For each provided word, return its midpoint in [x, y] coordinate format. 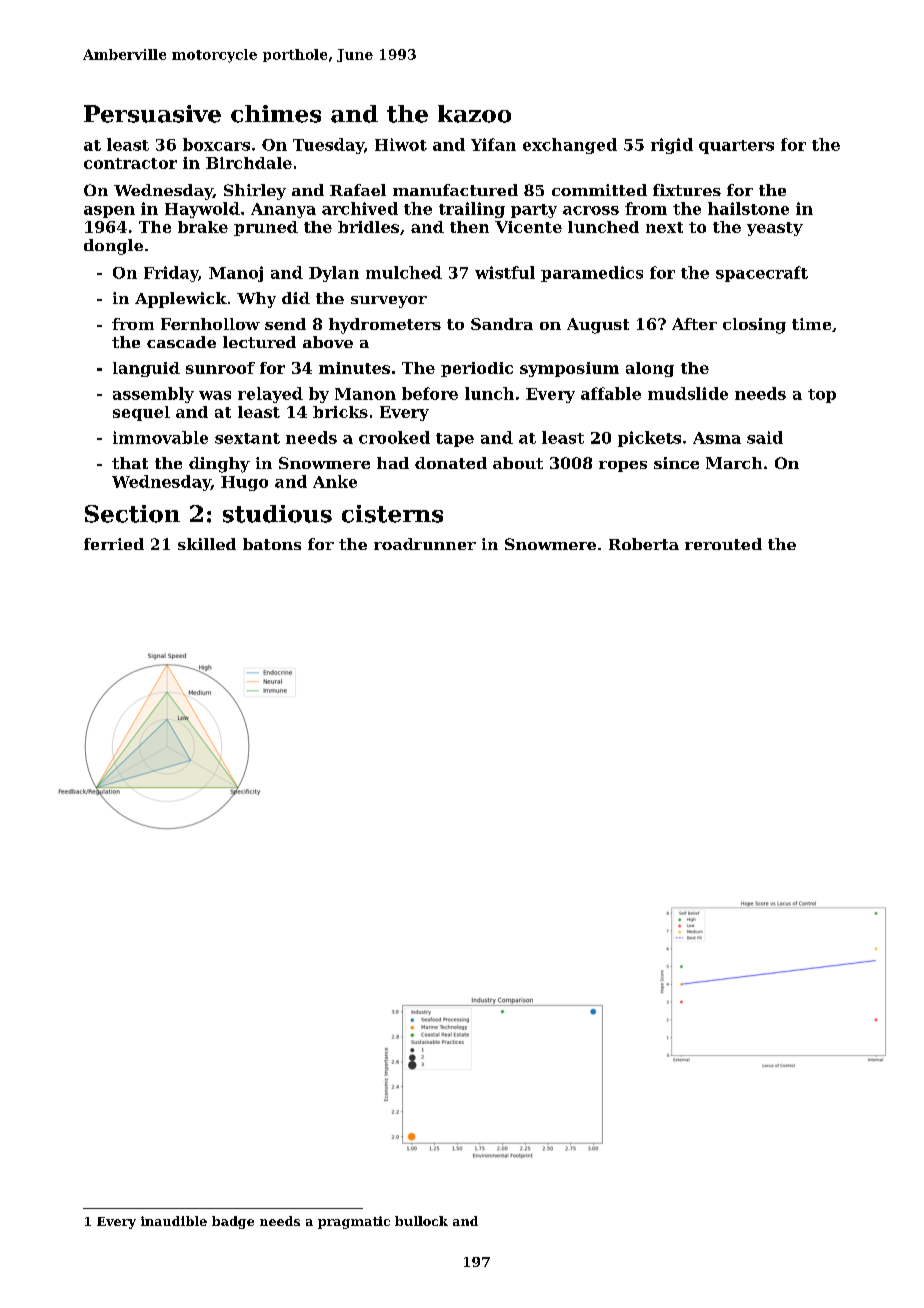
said [765, 437]
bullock [421, 1221]
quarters [736, 147]
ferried [114, 544]
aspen [109, 212]
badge [233, 1222]
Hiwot [401, 144]
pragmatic [354, 1222]
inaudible [174, 1221]
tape [455, 440]
